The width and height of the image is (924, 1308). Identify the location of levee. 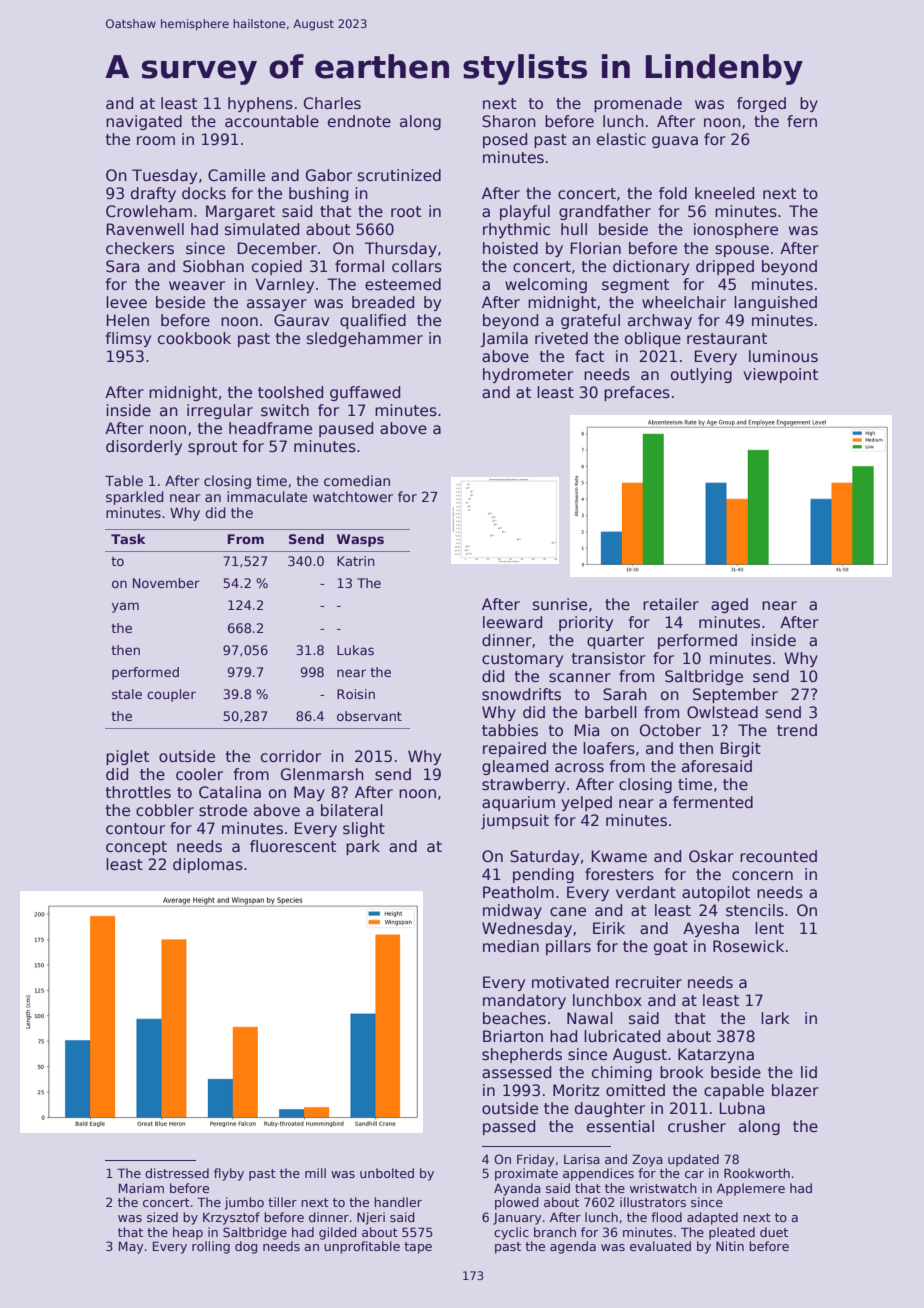
(126, 302).
